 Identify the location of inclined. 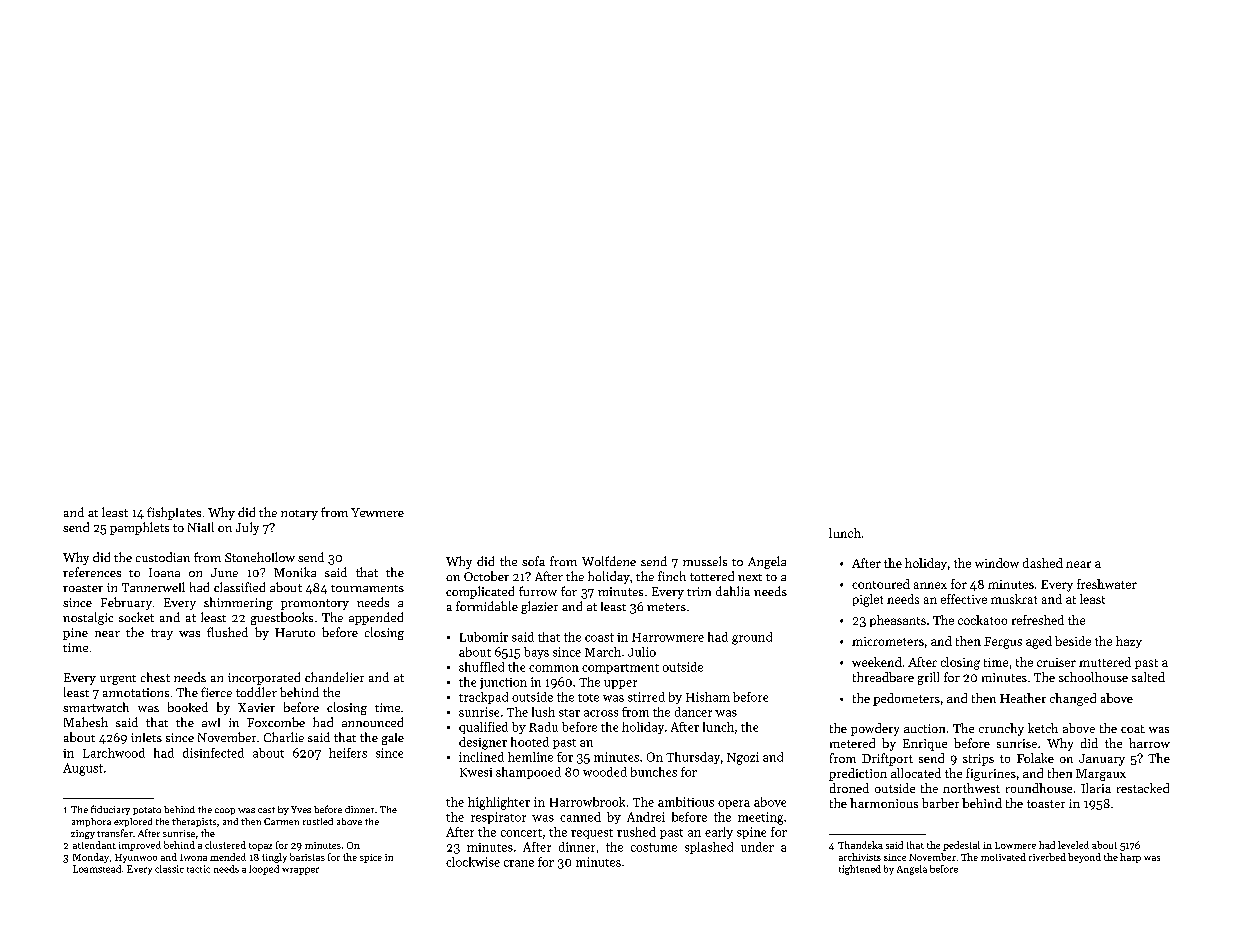
(481, 757).
